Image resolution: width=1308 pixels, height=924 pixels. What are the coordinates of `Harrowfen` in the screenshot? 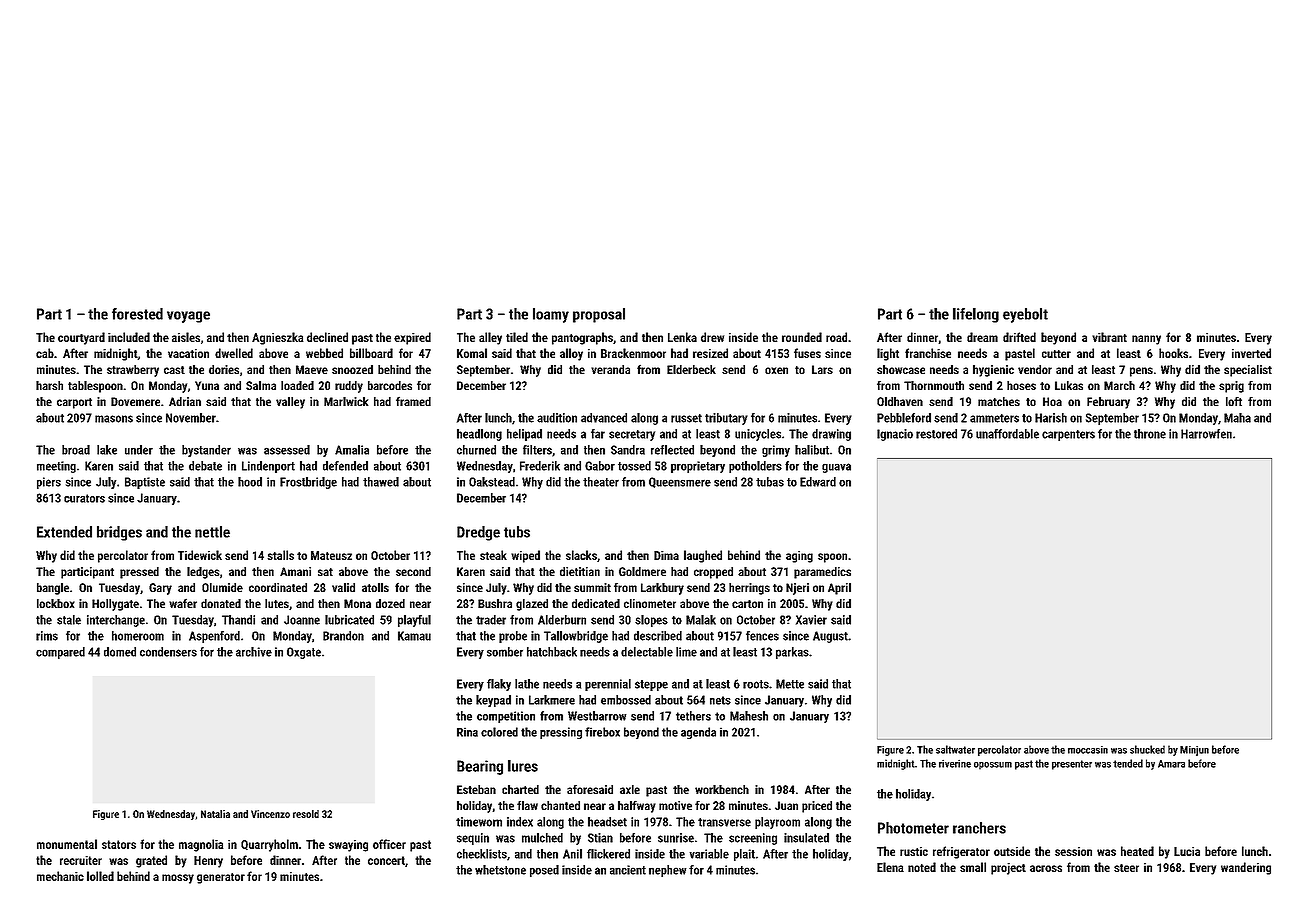 It's located at (1206, 434).
